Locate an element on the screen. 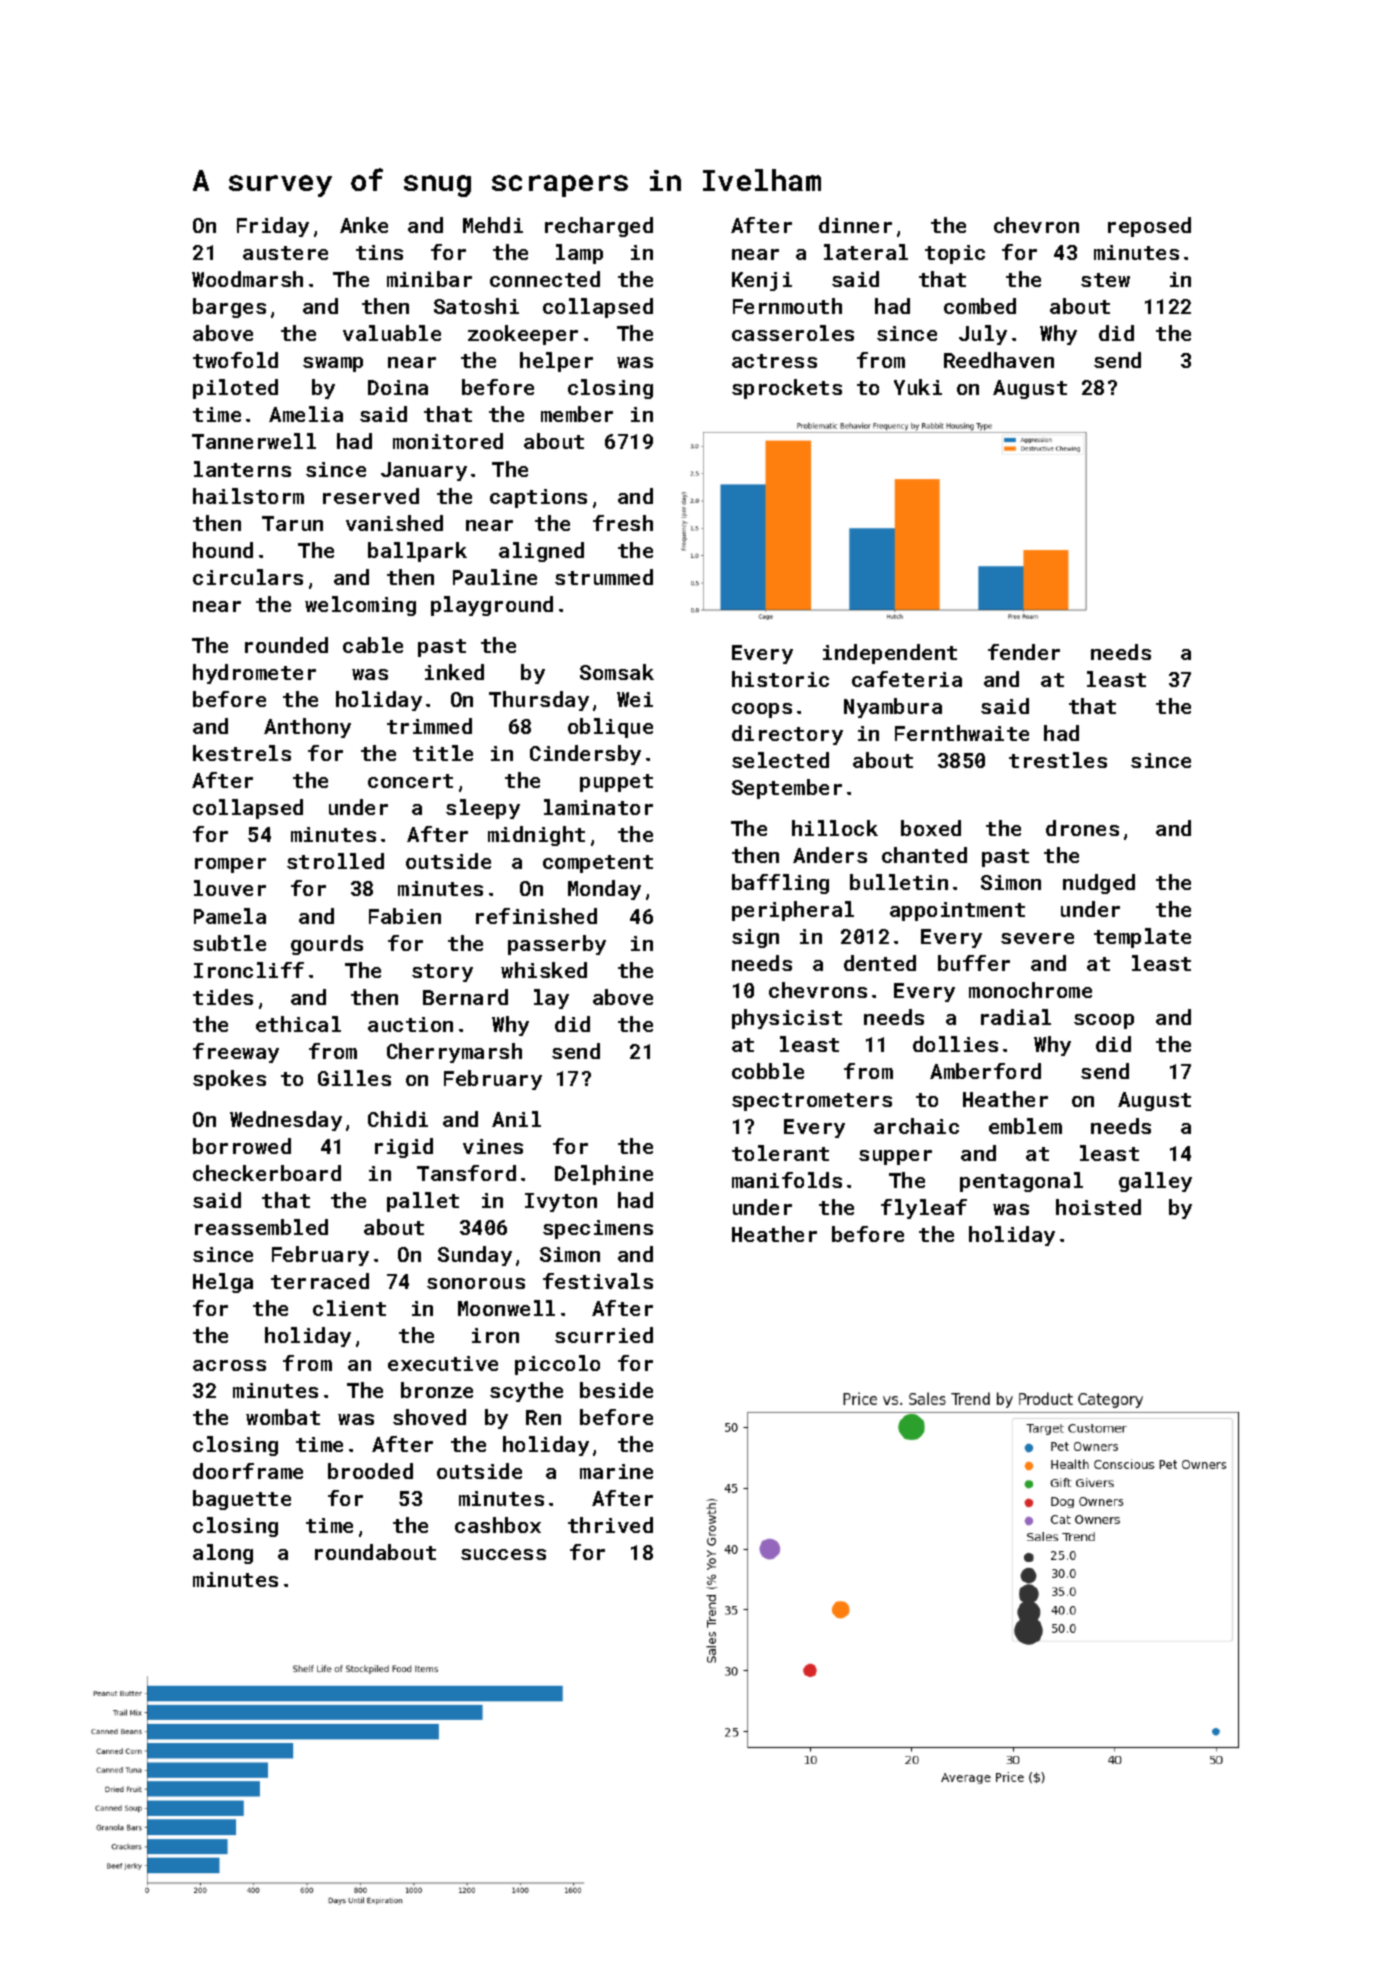 The height and width of the screenshot is (1969, 1386). concert is located at coordinates (410, 781).
